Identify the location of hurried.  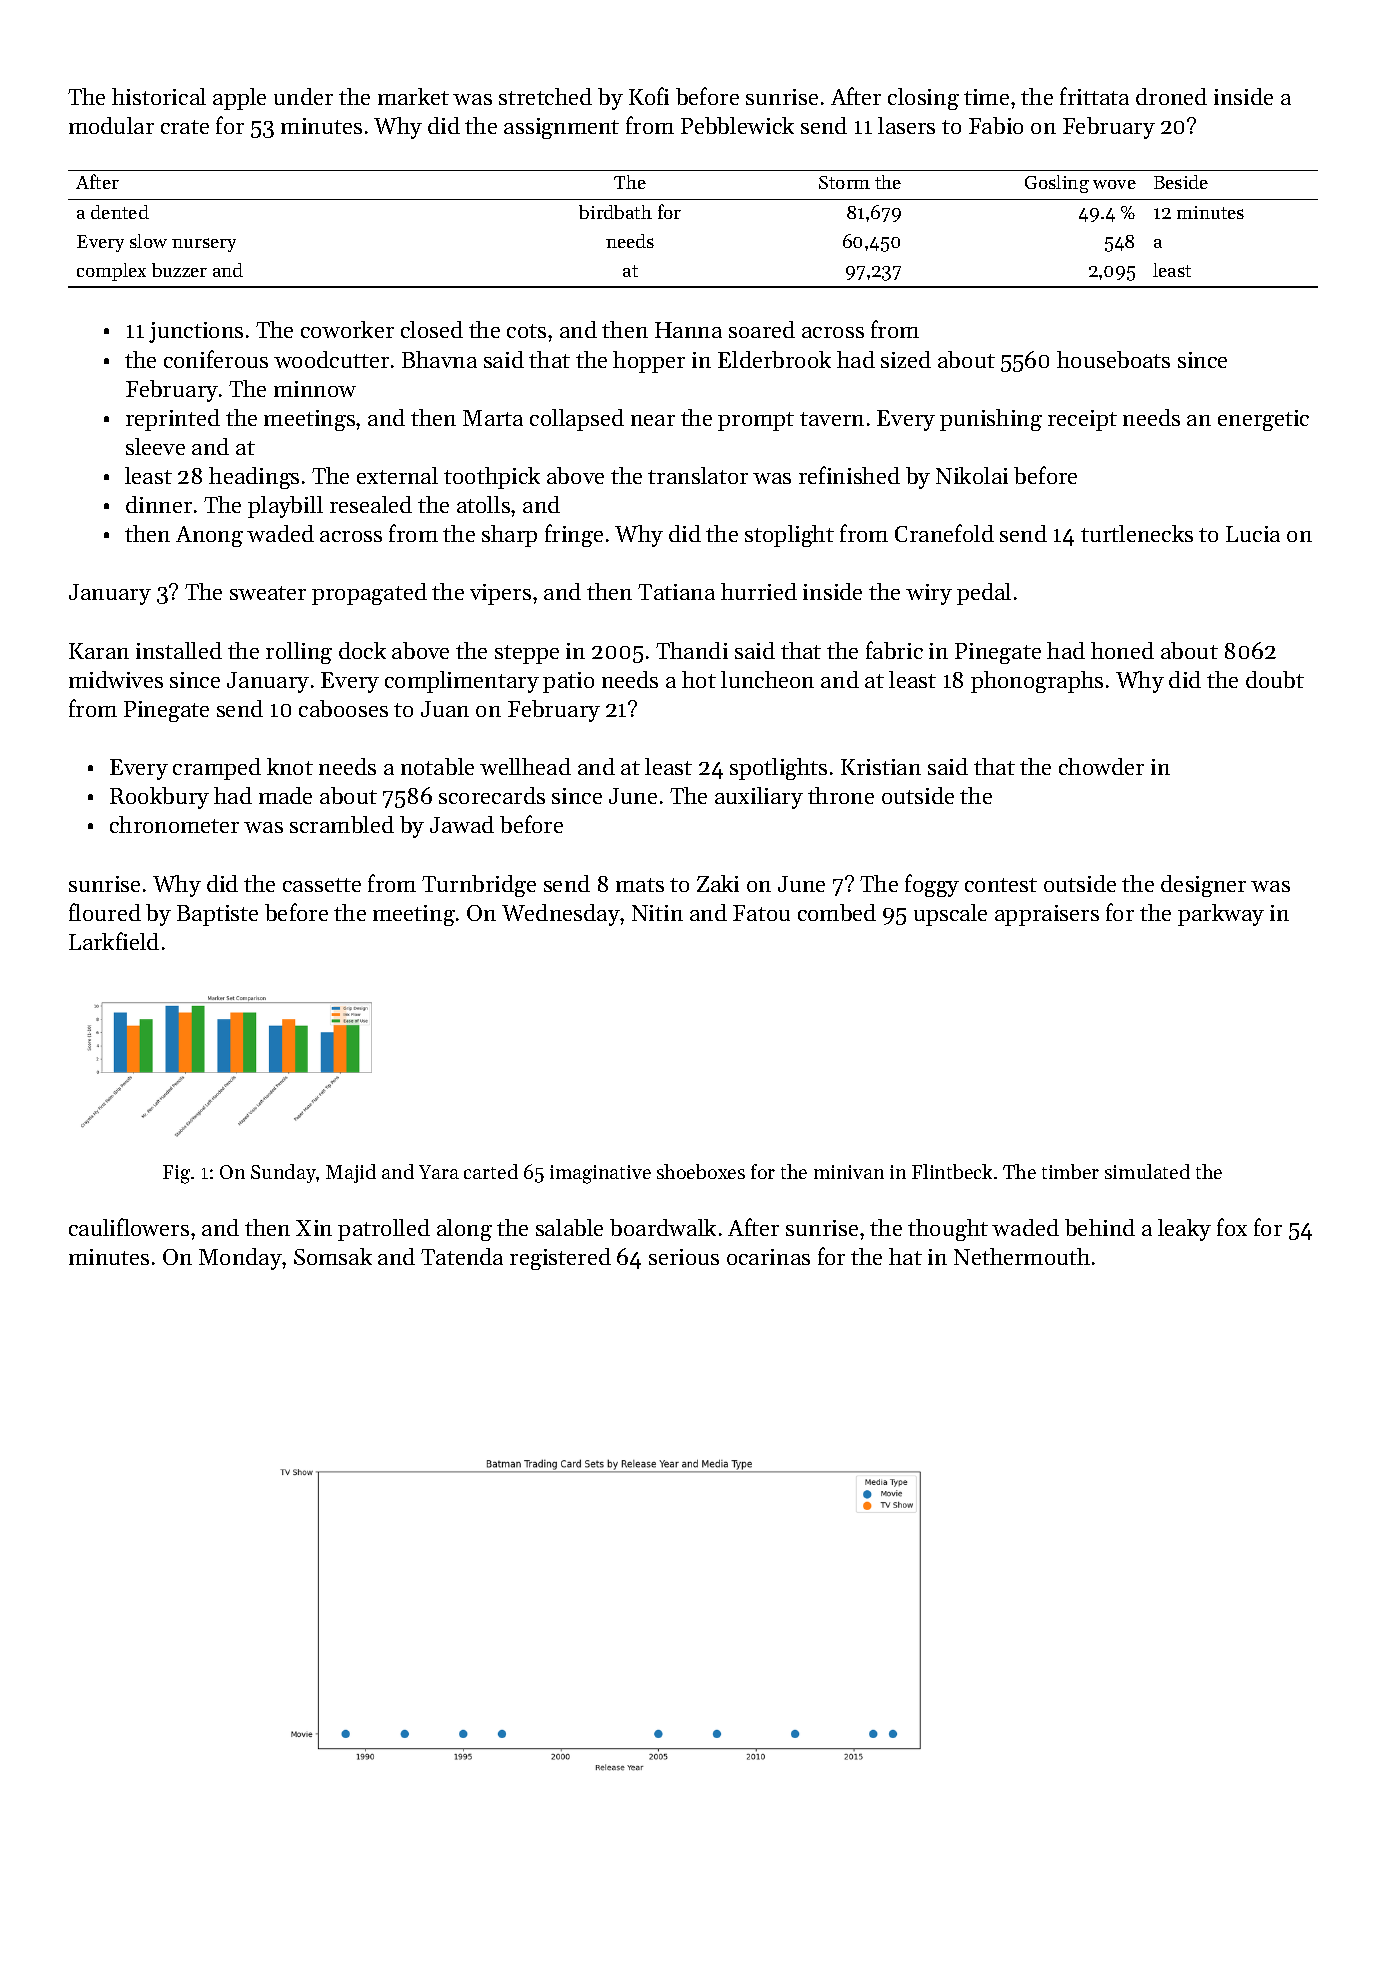
(759, 591).
